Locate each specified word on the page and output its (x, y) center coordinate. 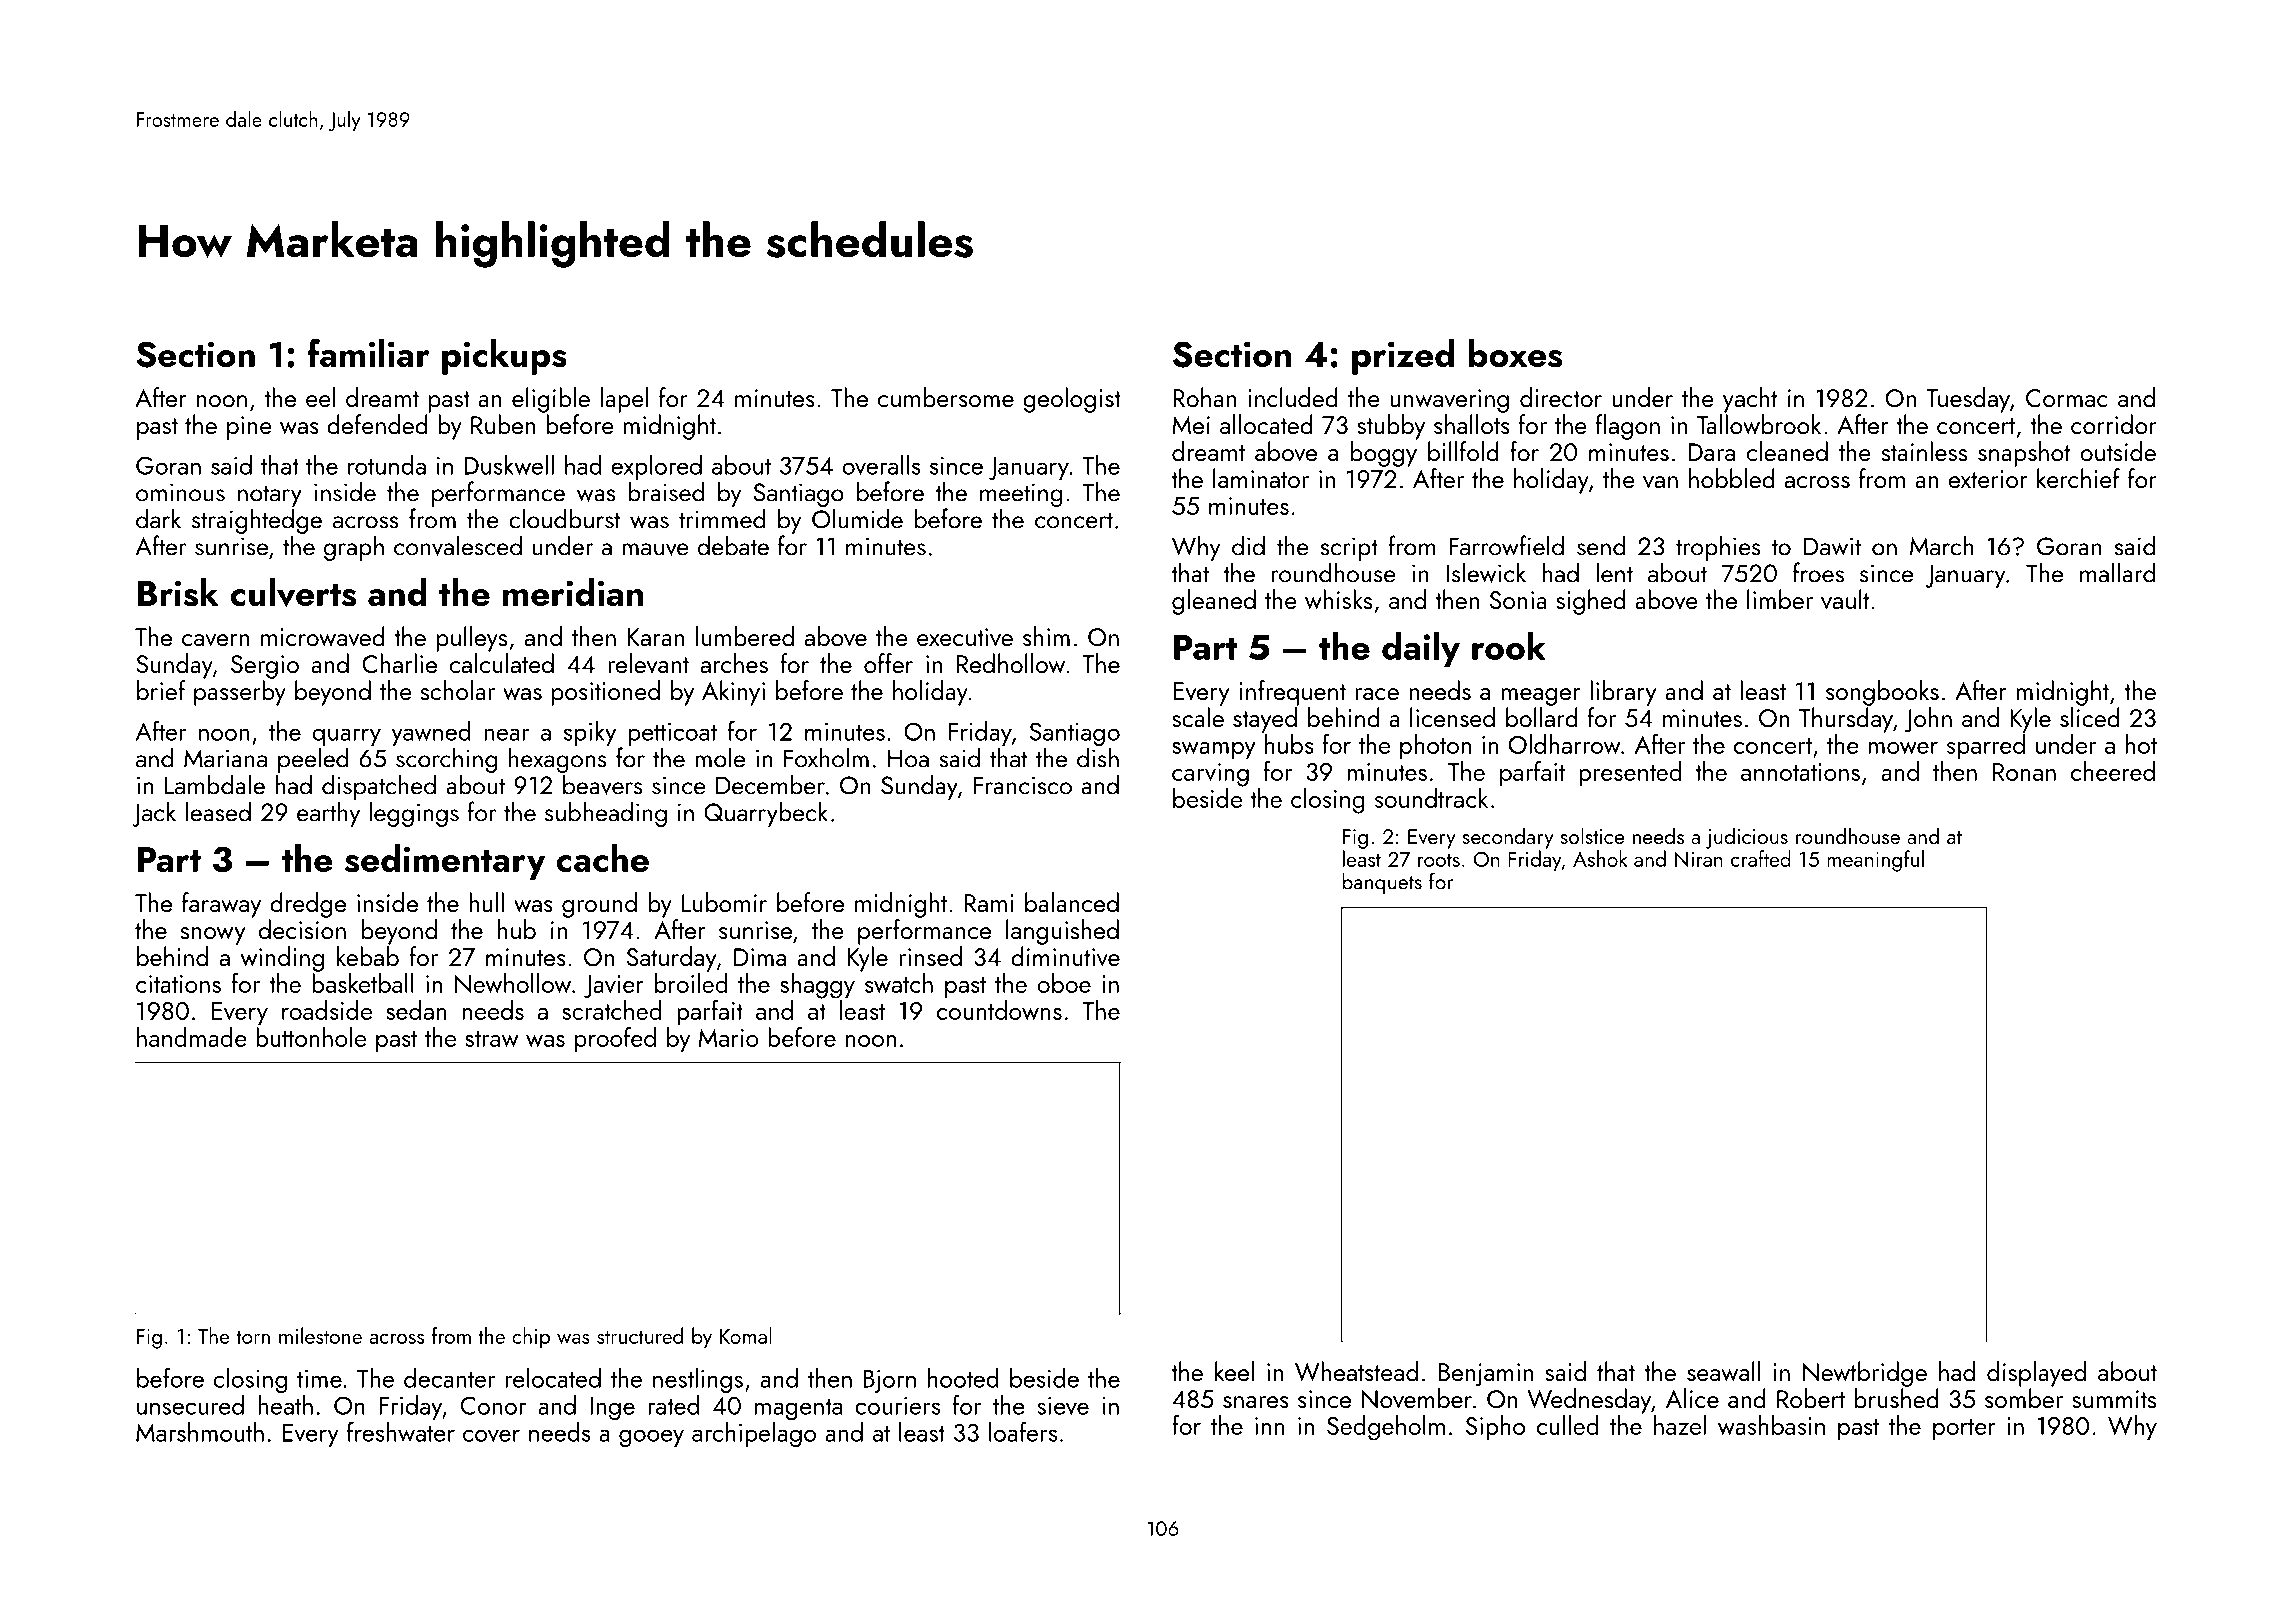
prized (1403, 357)
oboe (1064, 983)
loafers (1023, 1431)
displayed (2036, 1374)
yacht (1750, 400)
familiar (369, 352)
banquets (1382, 883)
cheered (2113, 771)
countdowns (999, 1010)
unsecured (190, 1405)
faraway (221, 905)
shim (1046, 636)
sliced (2090, 717)
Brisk (178, 592)
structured (640, 1335)
